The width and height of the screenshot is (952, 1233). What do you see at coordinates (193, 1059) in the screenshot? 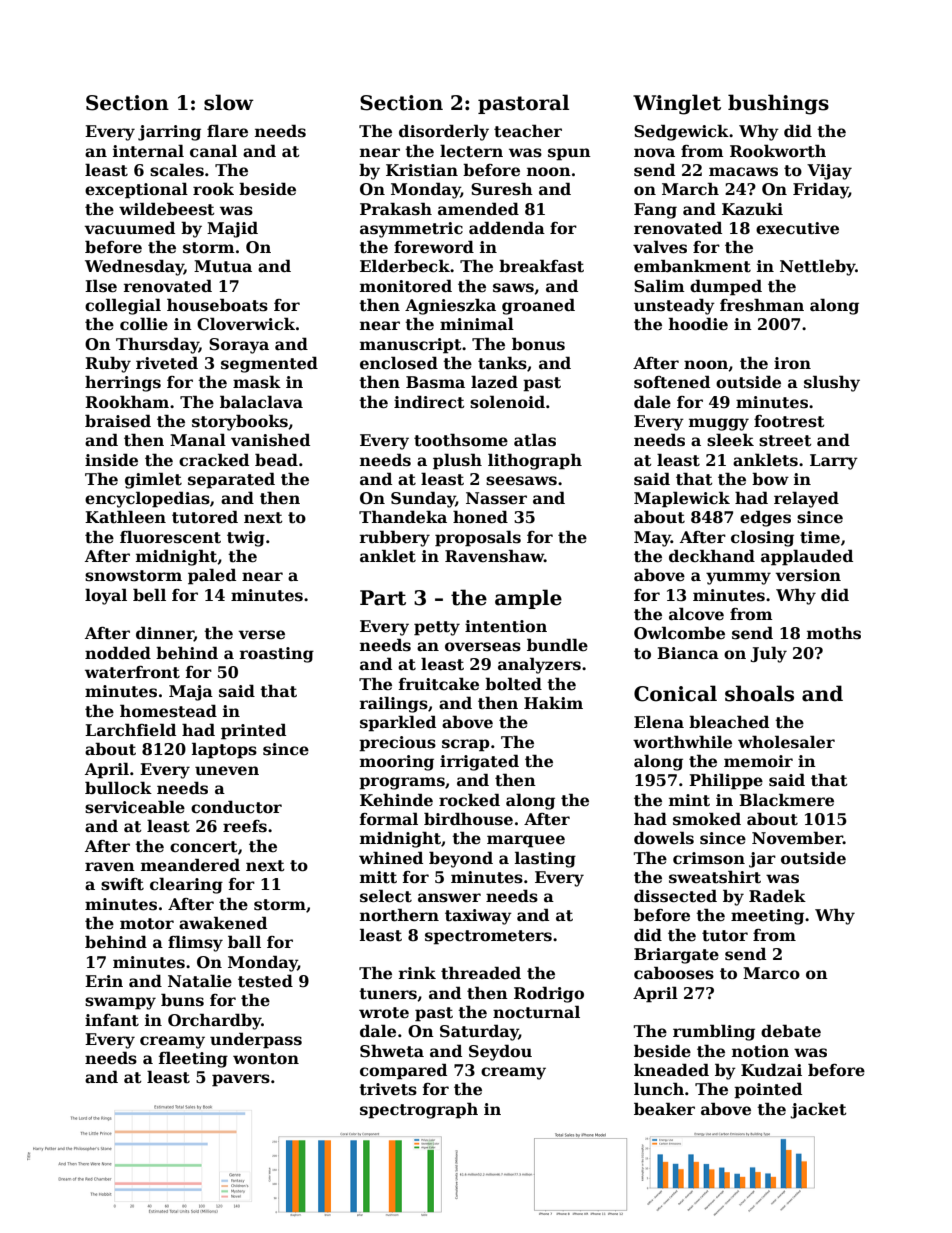
I see `fleeting` at bounding box center [193, 1059].
